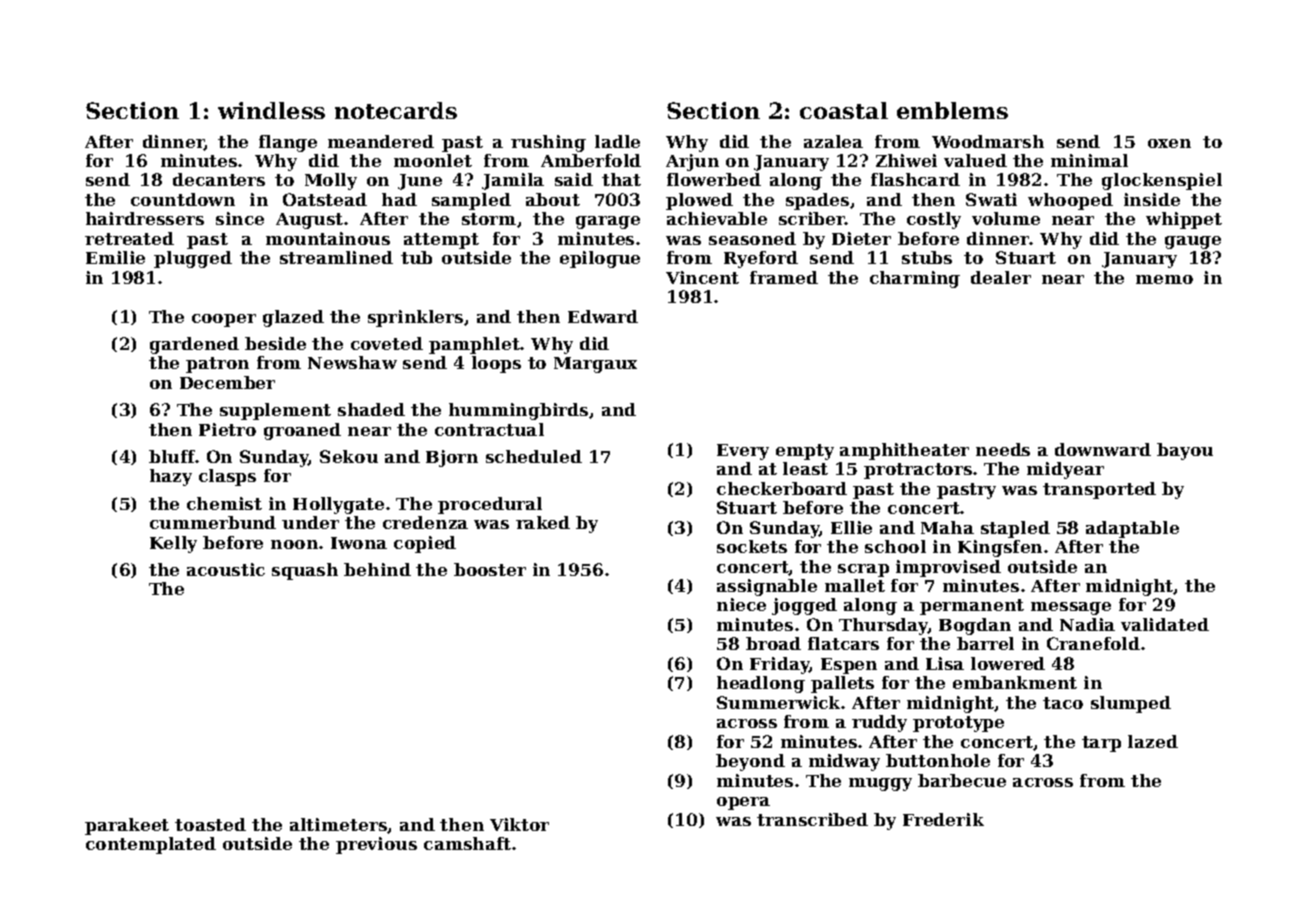  Describe the element at coordinates (338, 824) in the screenshot. I see `altimeters` at that location.
